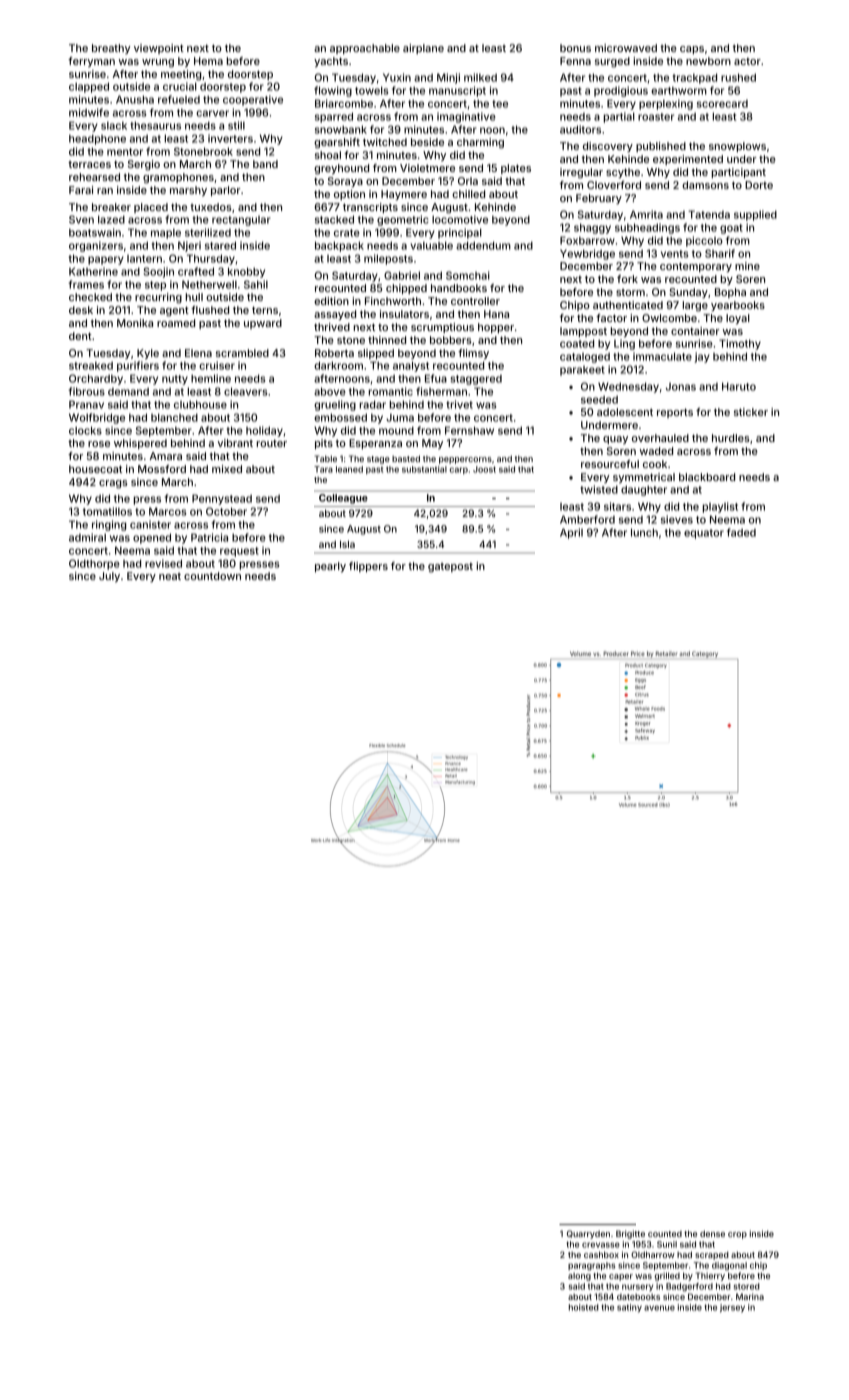 This document has width=849, height=1400. Describe the element at coordinates (330, 567) in the document. I see `pearly` at that location.
